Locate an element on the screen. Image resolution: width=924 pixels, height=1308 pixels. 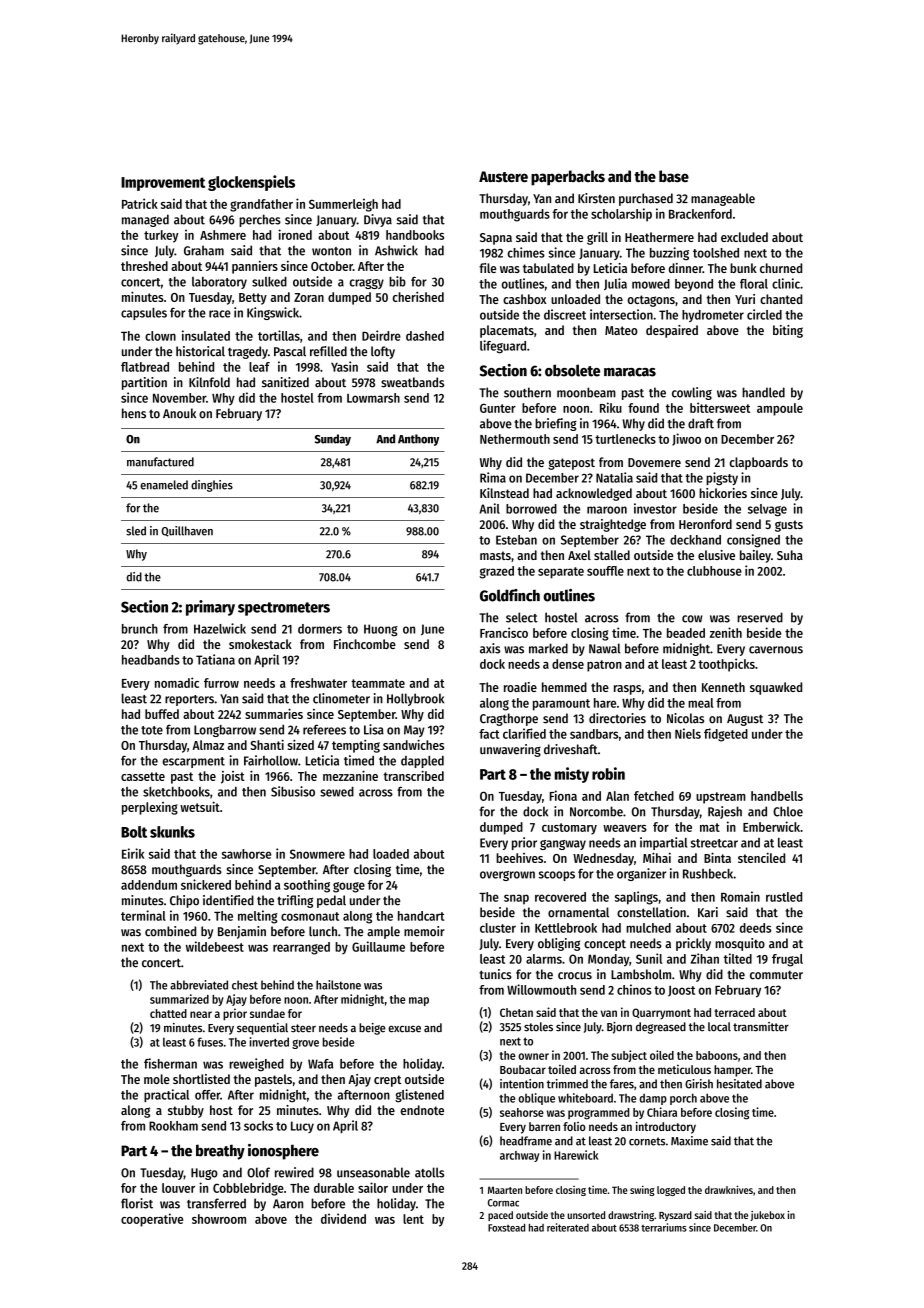
Improvement is located at coordinates (163, 184).
